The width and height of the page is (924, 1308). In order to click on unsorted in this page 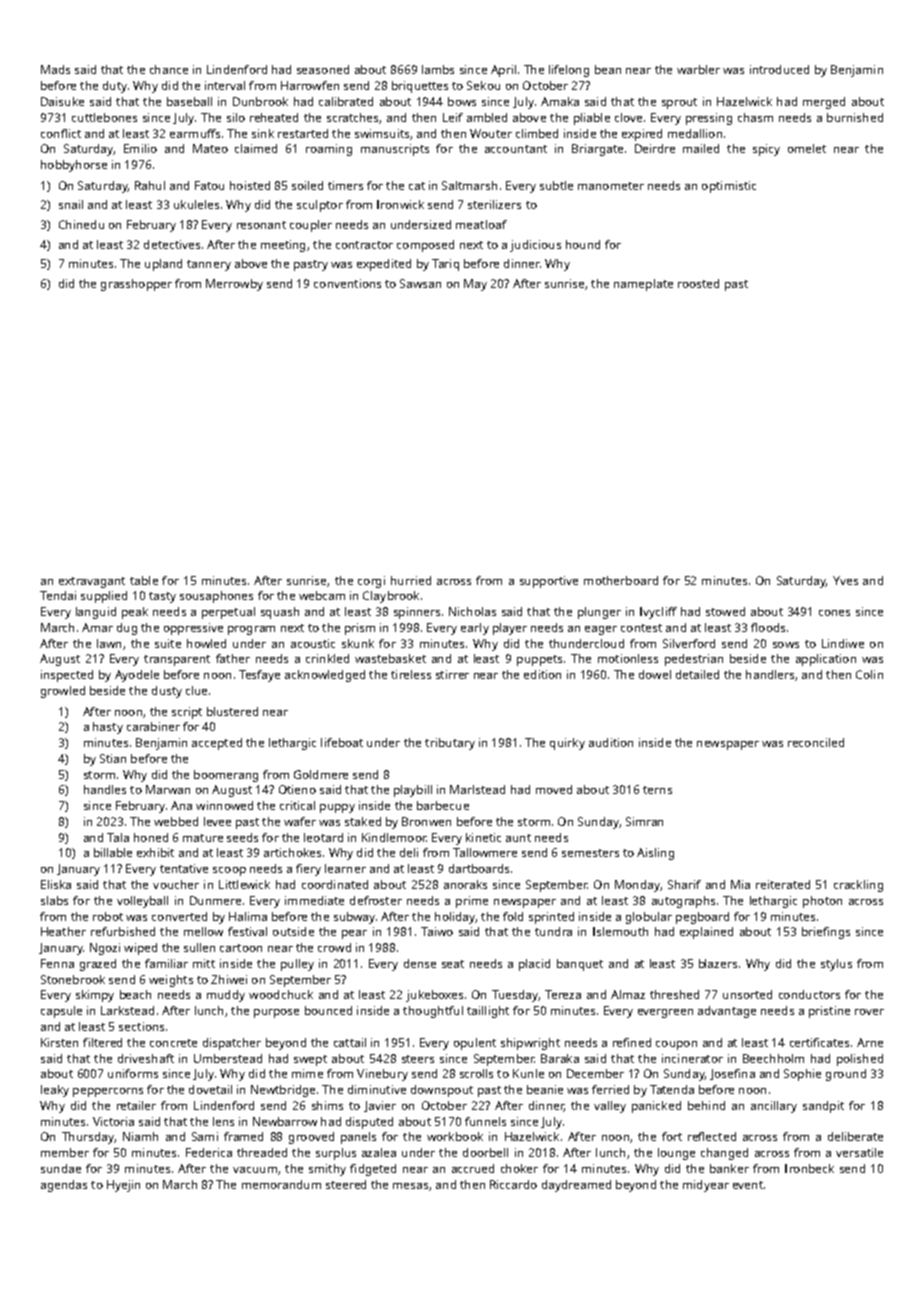, I will do `click(747, 994)`.
